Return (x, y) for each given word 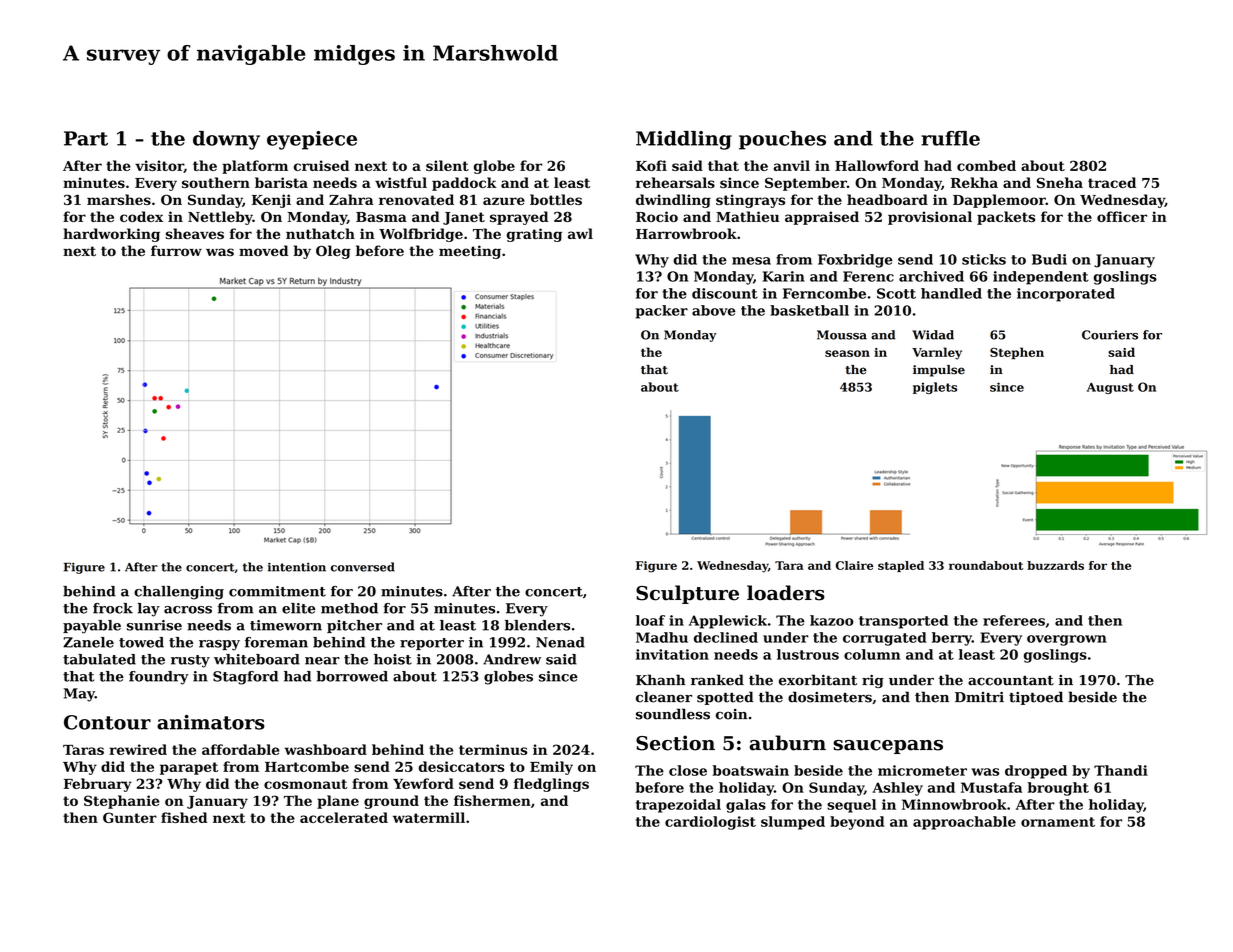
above (714, 310)
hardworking (111, 235)
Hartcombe (307, 766)
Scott (896, 293)
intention (297, 567)
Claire (854, 565)
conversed (363, 567)
